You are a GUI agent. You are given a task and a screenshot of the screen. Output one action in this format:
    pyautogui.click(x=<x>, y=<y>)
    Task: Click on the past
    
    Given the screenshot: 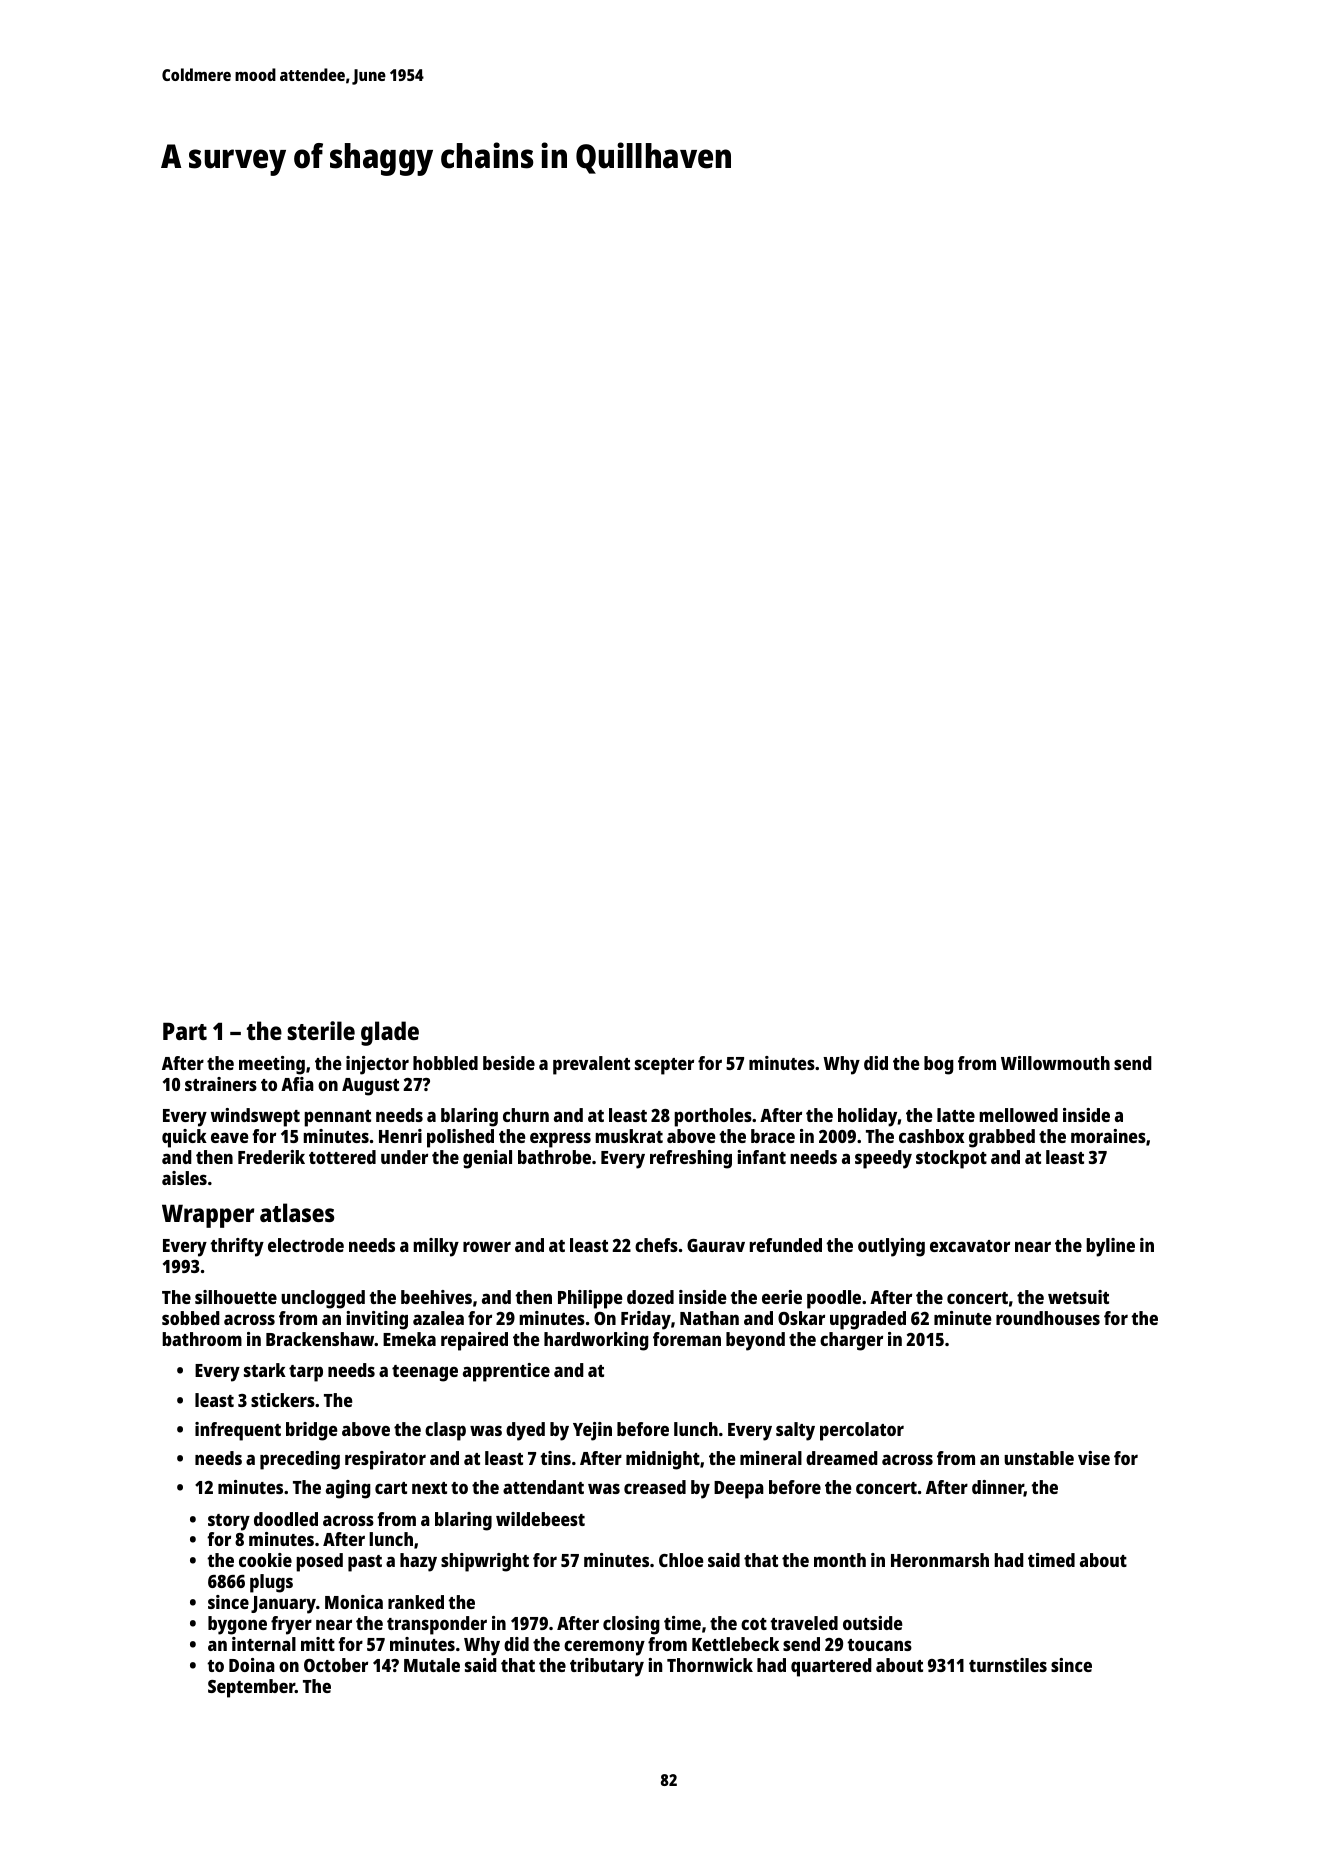 What is the action you would take?
    pyautogui.click(x=365, y=1563)
